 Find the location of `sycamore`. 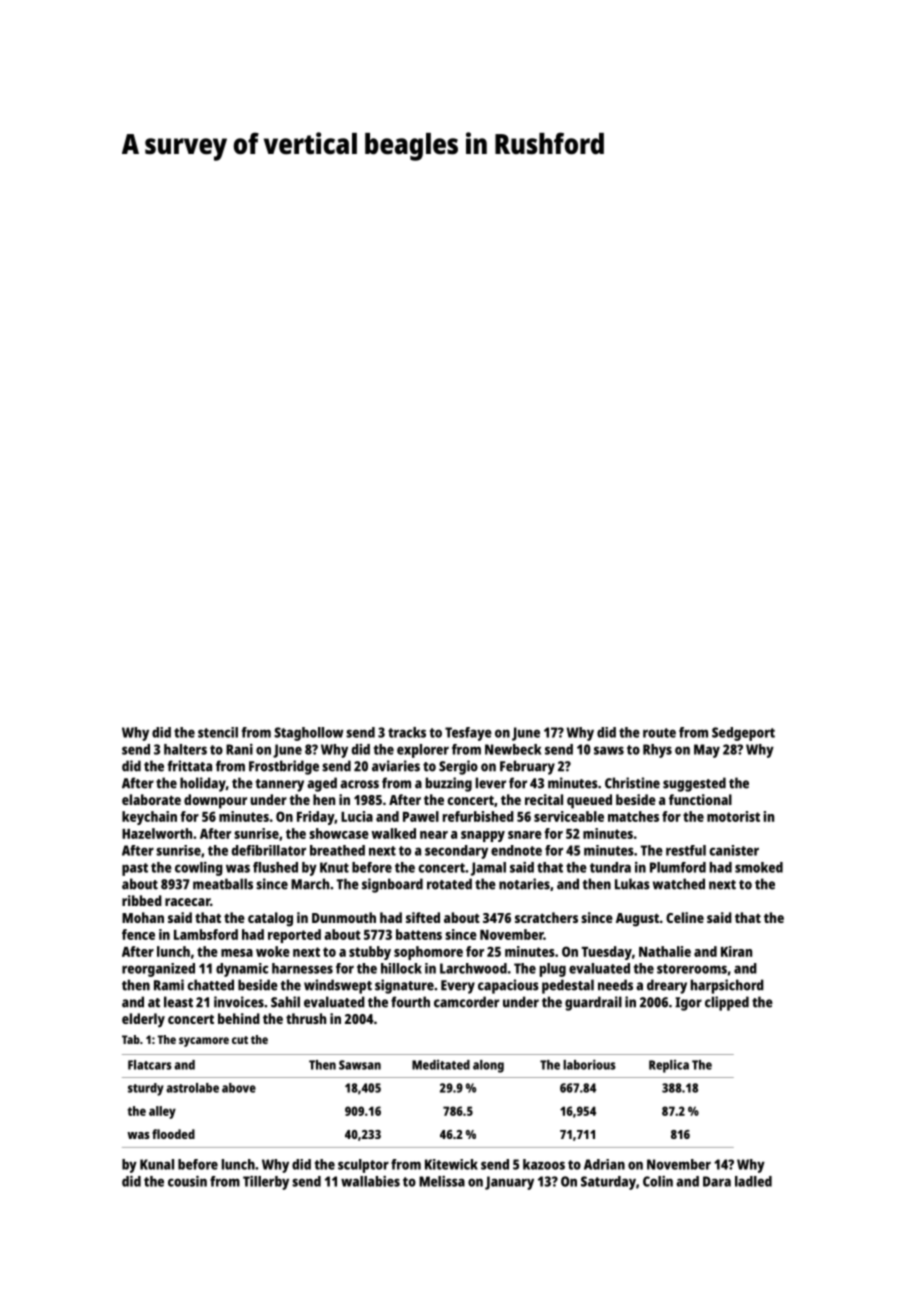

sycamore is located at coordinates (204, 1042).
